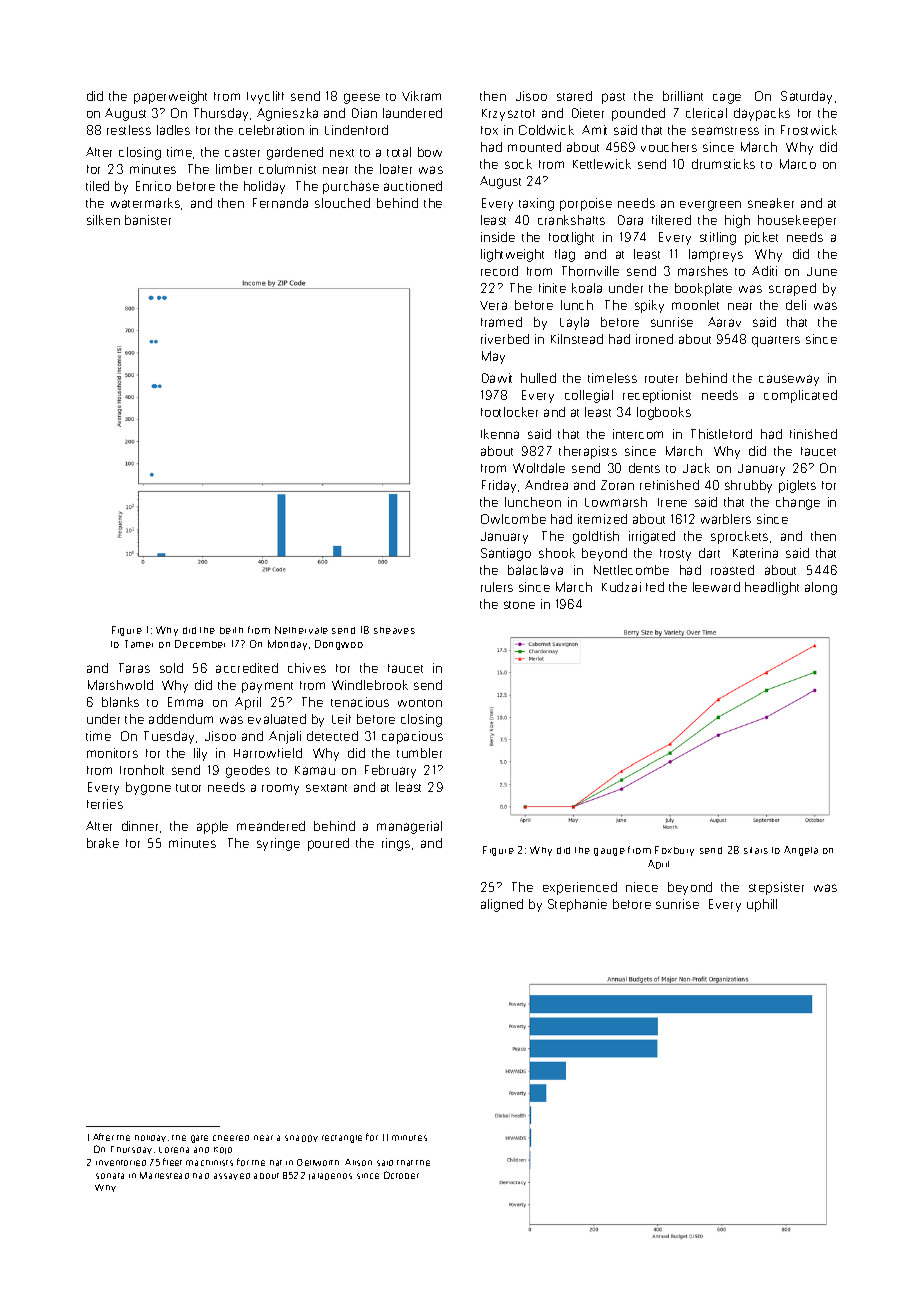 This document has width=924, height=1308. I want to click on pounded, so click(638, 114).
